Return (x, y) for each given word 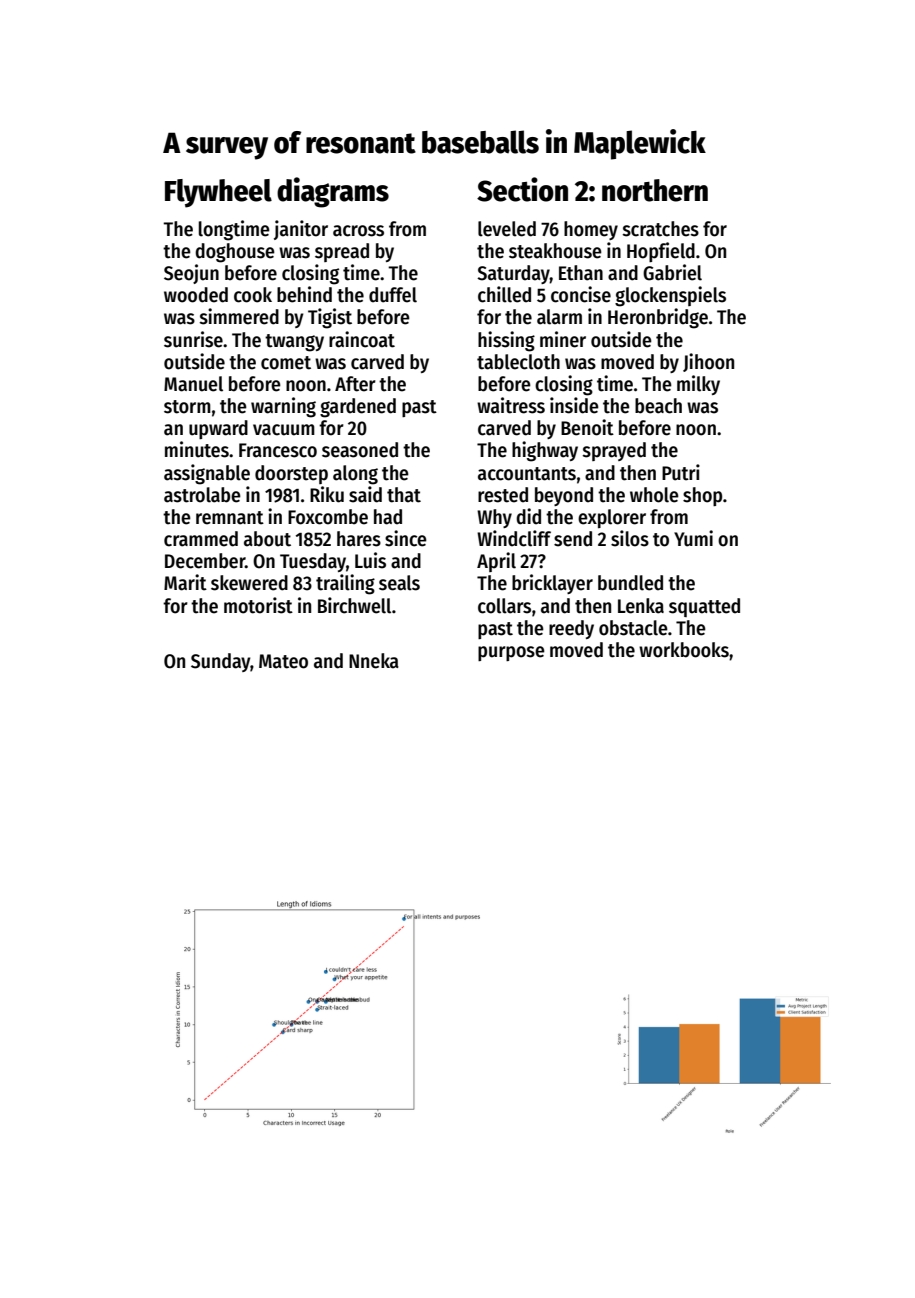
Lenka (641, 606)
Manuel (193, 384)
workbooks (684, 650)
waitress (511, 405)
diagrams (333, 192)
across (358, 231)
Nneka (374, 661)
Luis (370, 560)
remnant (230, 518)
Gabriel (672, 272)
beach (658, 406)
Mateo (283, 661)
